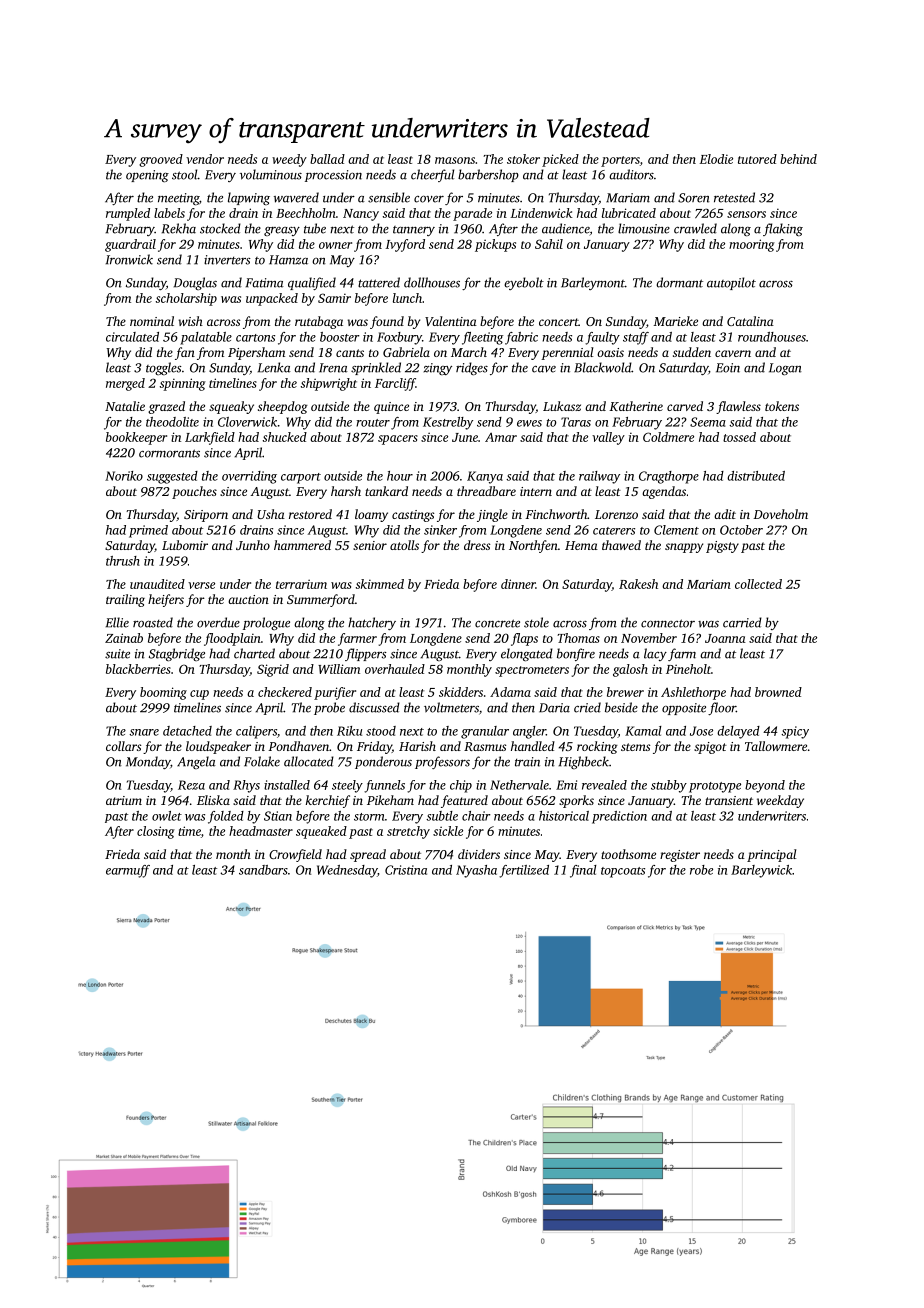  What do you see at coordinates (684, 709) in the screenshot?
I see `opposite` at bounding box center [684, 709].
